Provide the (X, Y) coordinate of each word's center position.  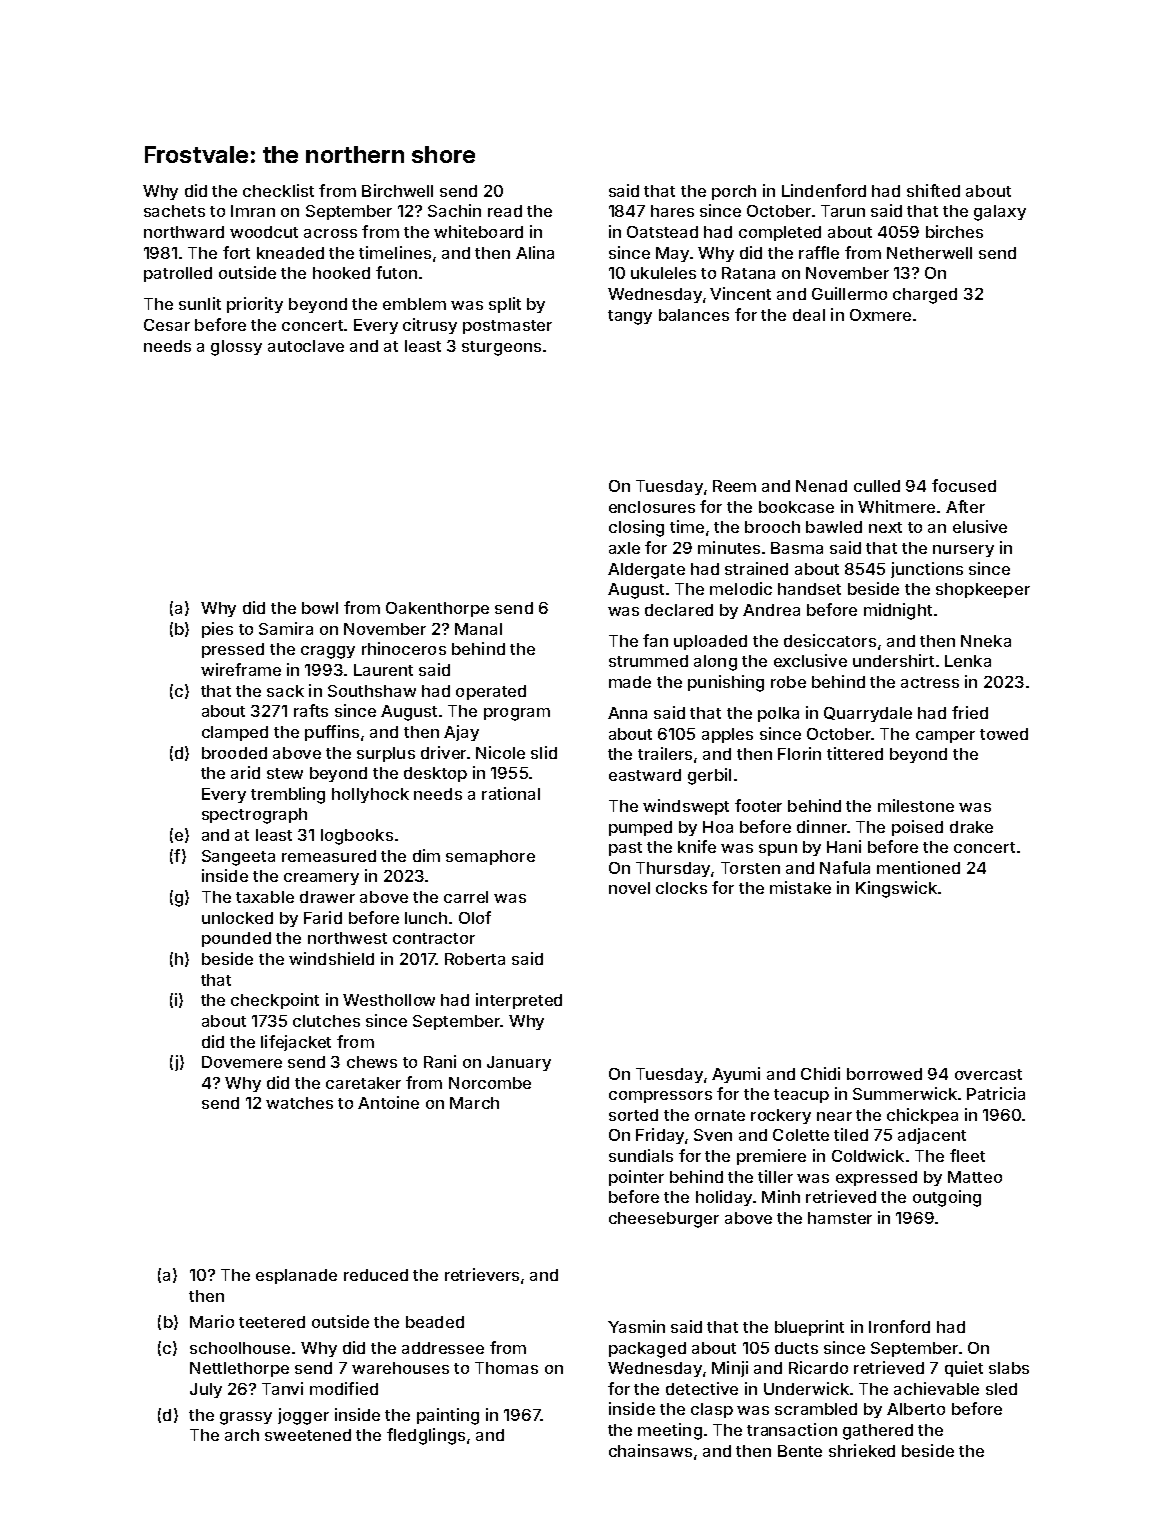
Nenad (821, 486)
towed (1004, 734)
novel (629, 888)
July (206, 1390)
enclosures (652, 507)
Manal (478, 629)
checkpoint (275, 1001)
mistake (800, 887)
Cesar (167, 325)
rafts (311, 710)
